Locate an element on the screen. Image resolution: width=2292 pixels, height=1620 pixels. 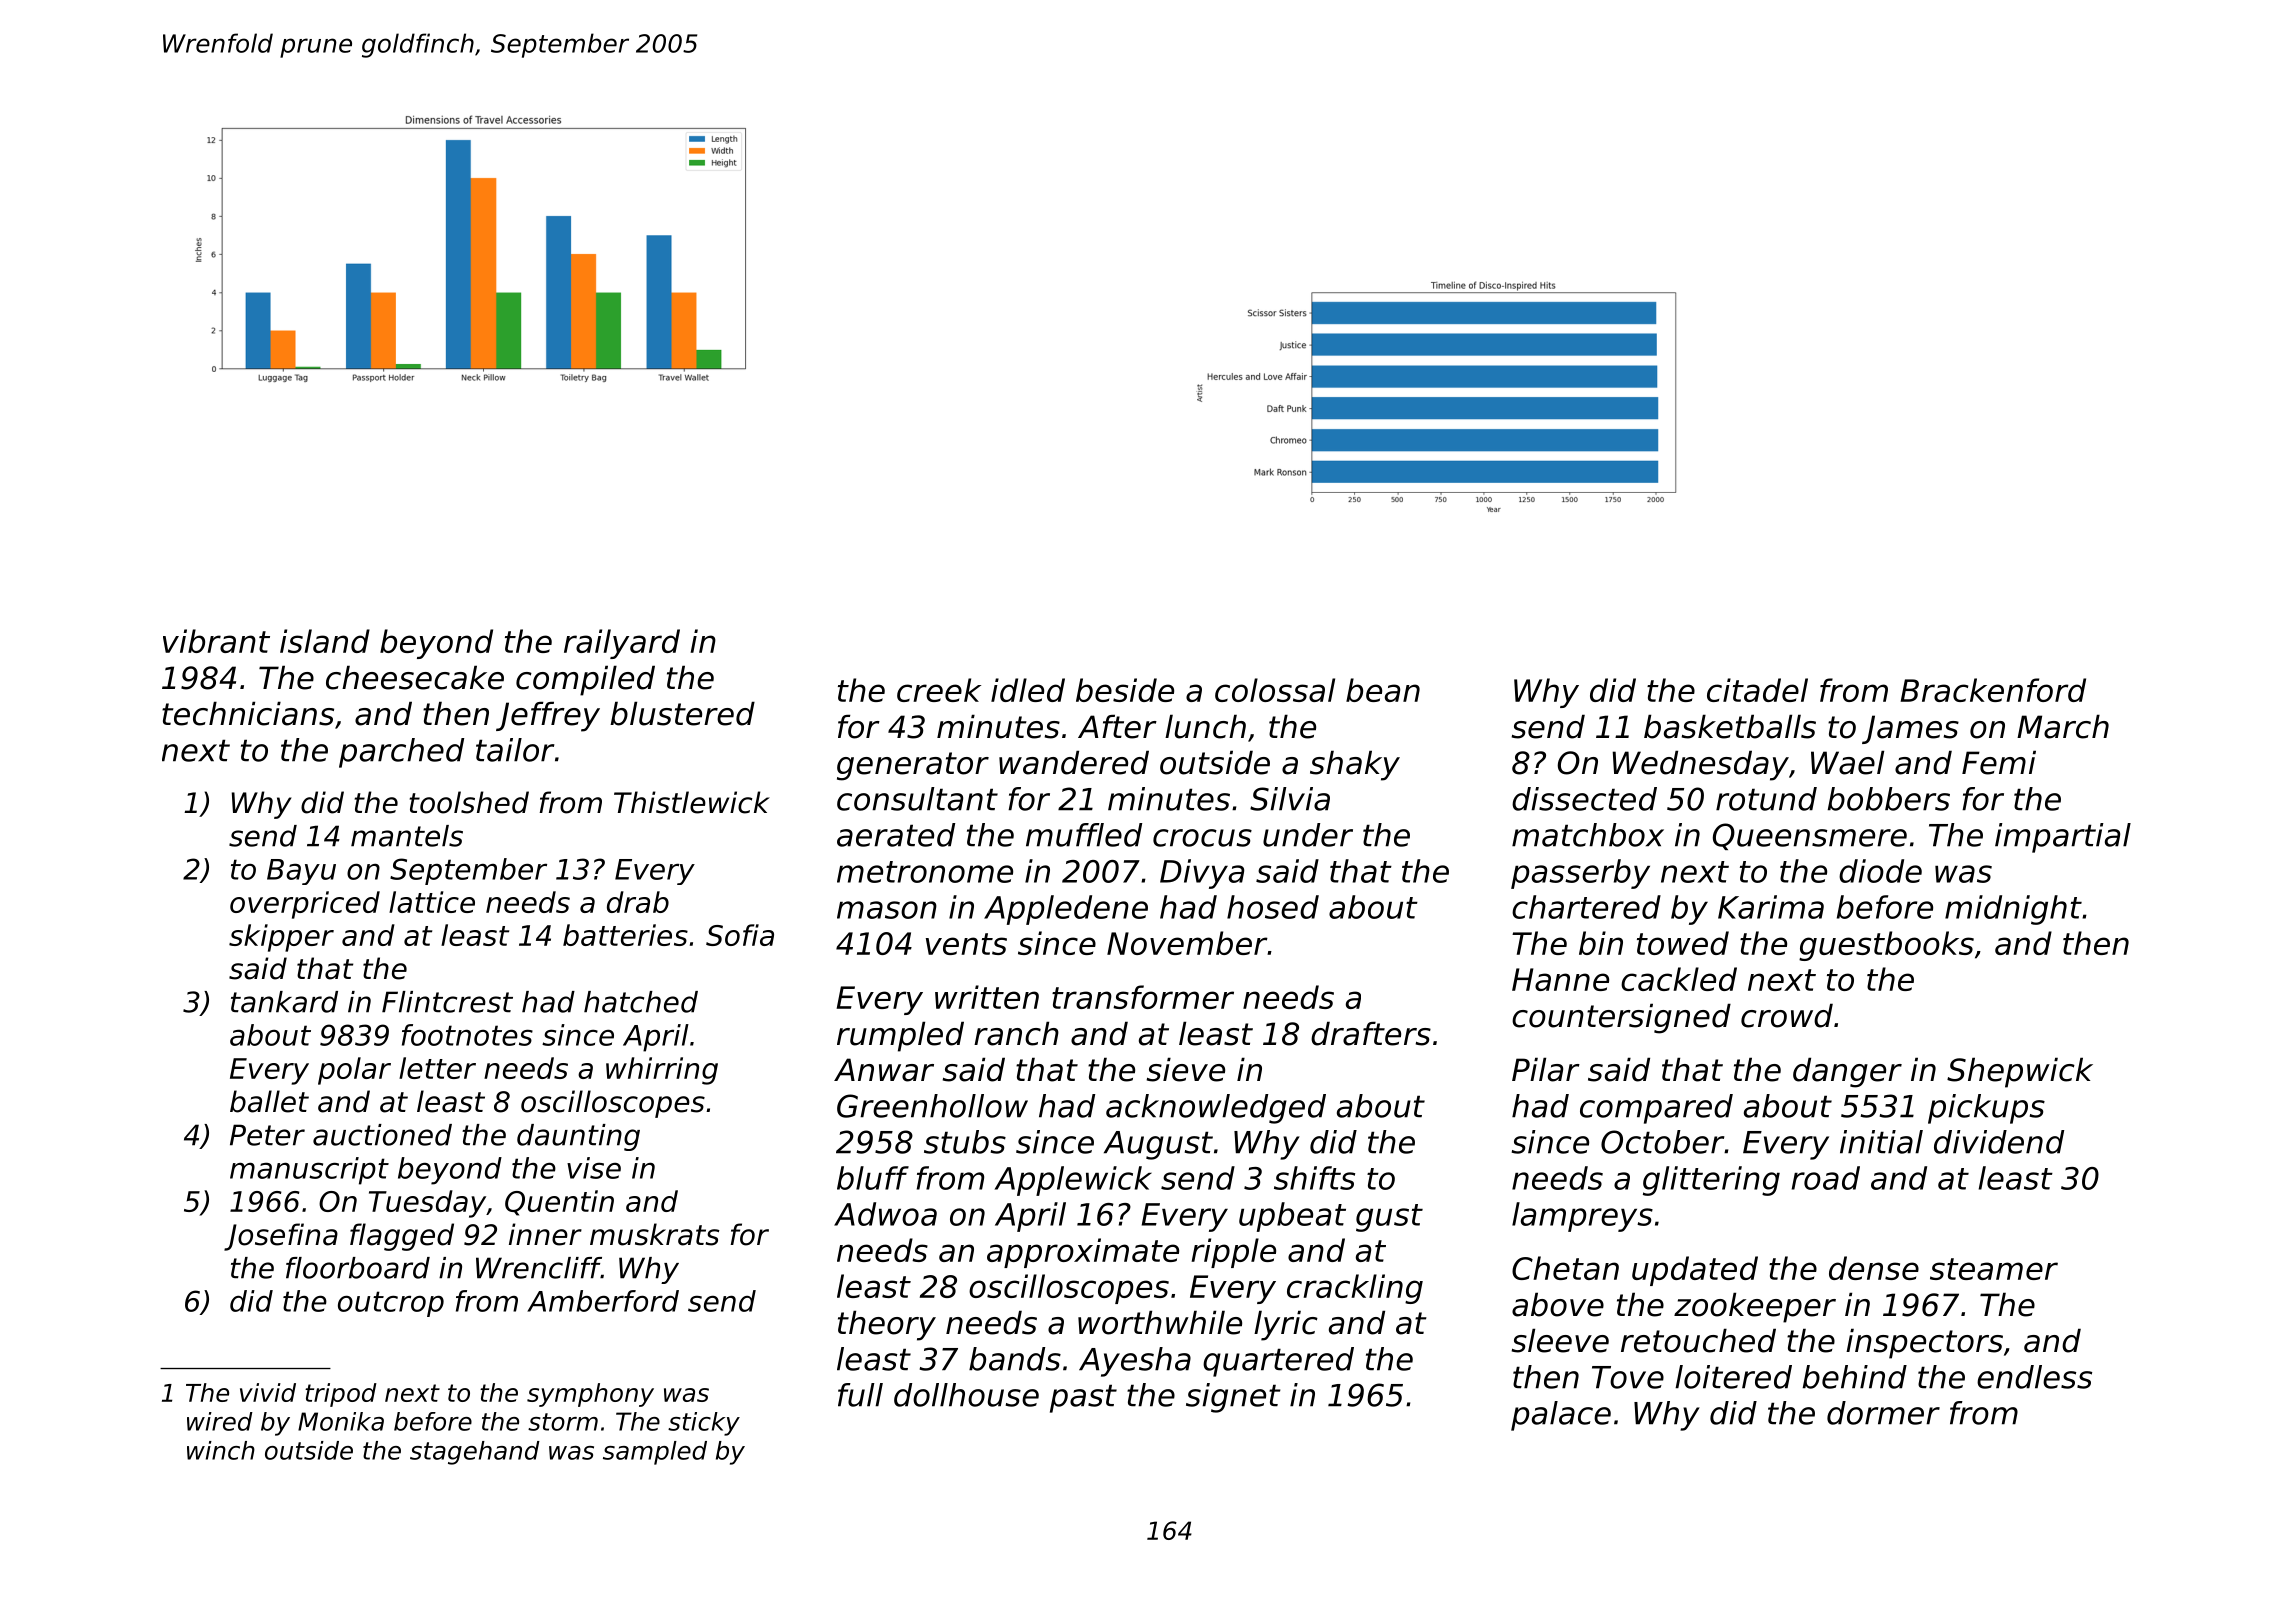
dividend is located at coordinates (1999, 1142).
